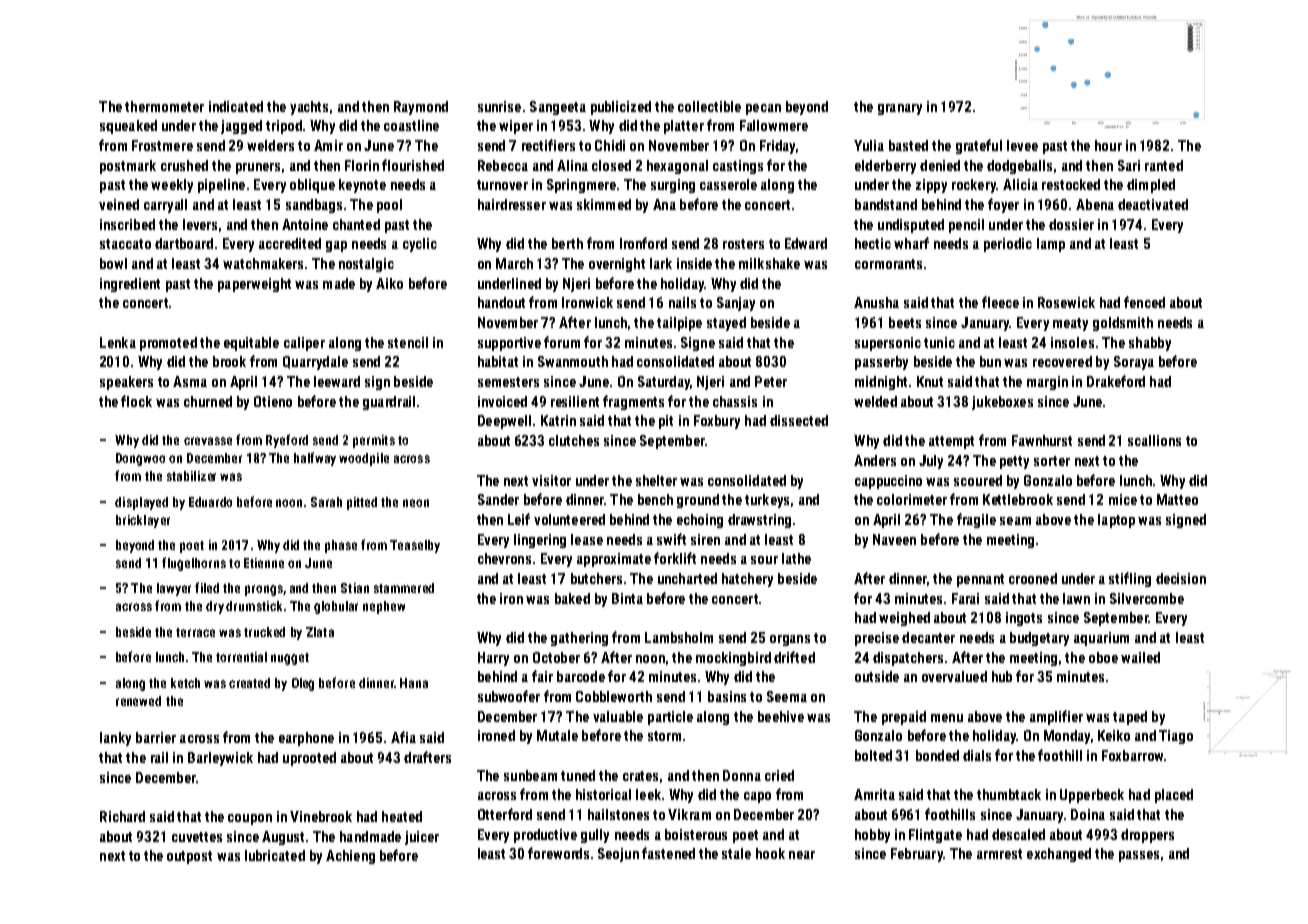 The image size is (1308, 924). Describe the element at coordinates (1147, 598) in the screenshot. I see `Silvercombe` at that location.
